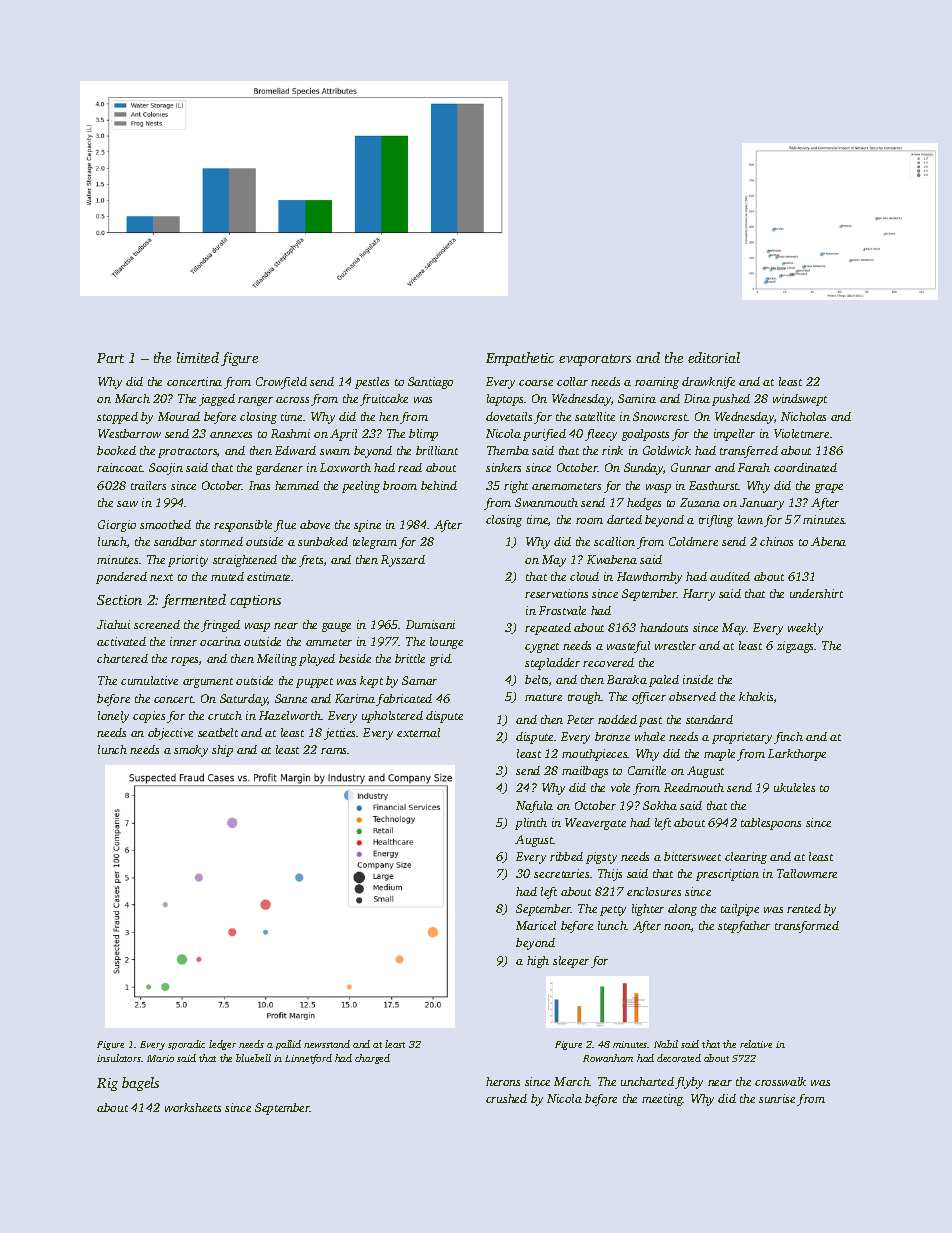 The height and width of the page is (1233, 952). What do you see at coordinates (520, 359) in the page?
I see `Empathetic` at bounding box center [520, 359].
